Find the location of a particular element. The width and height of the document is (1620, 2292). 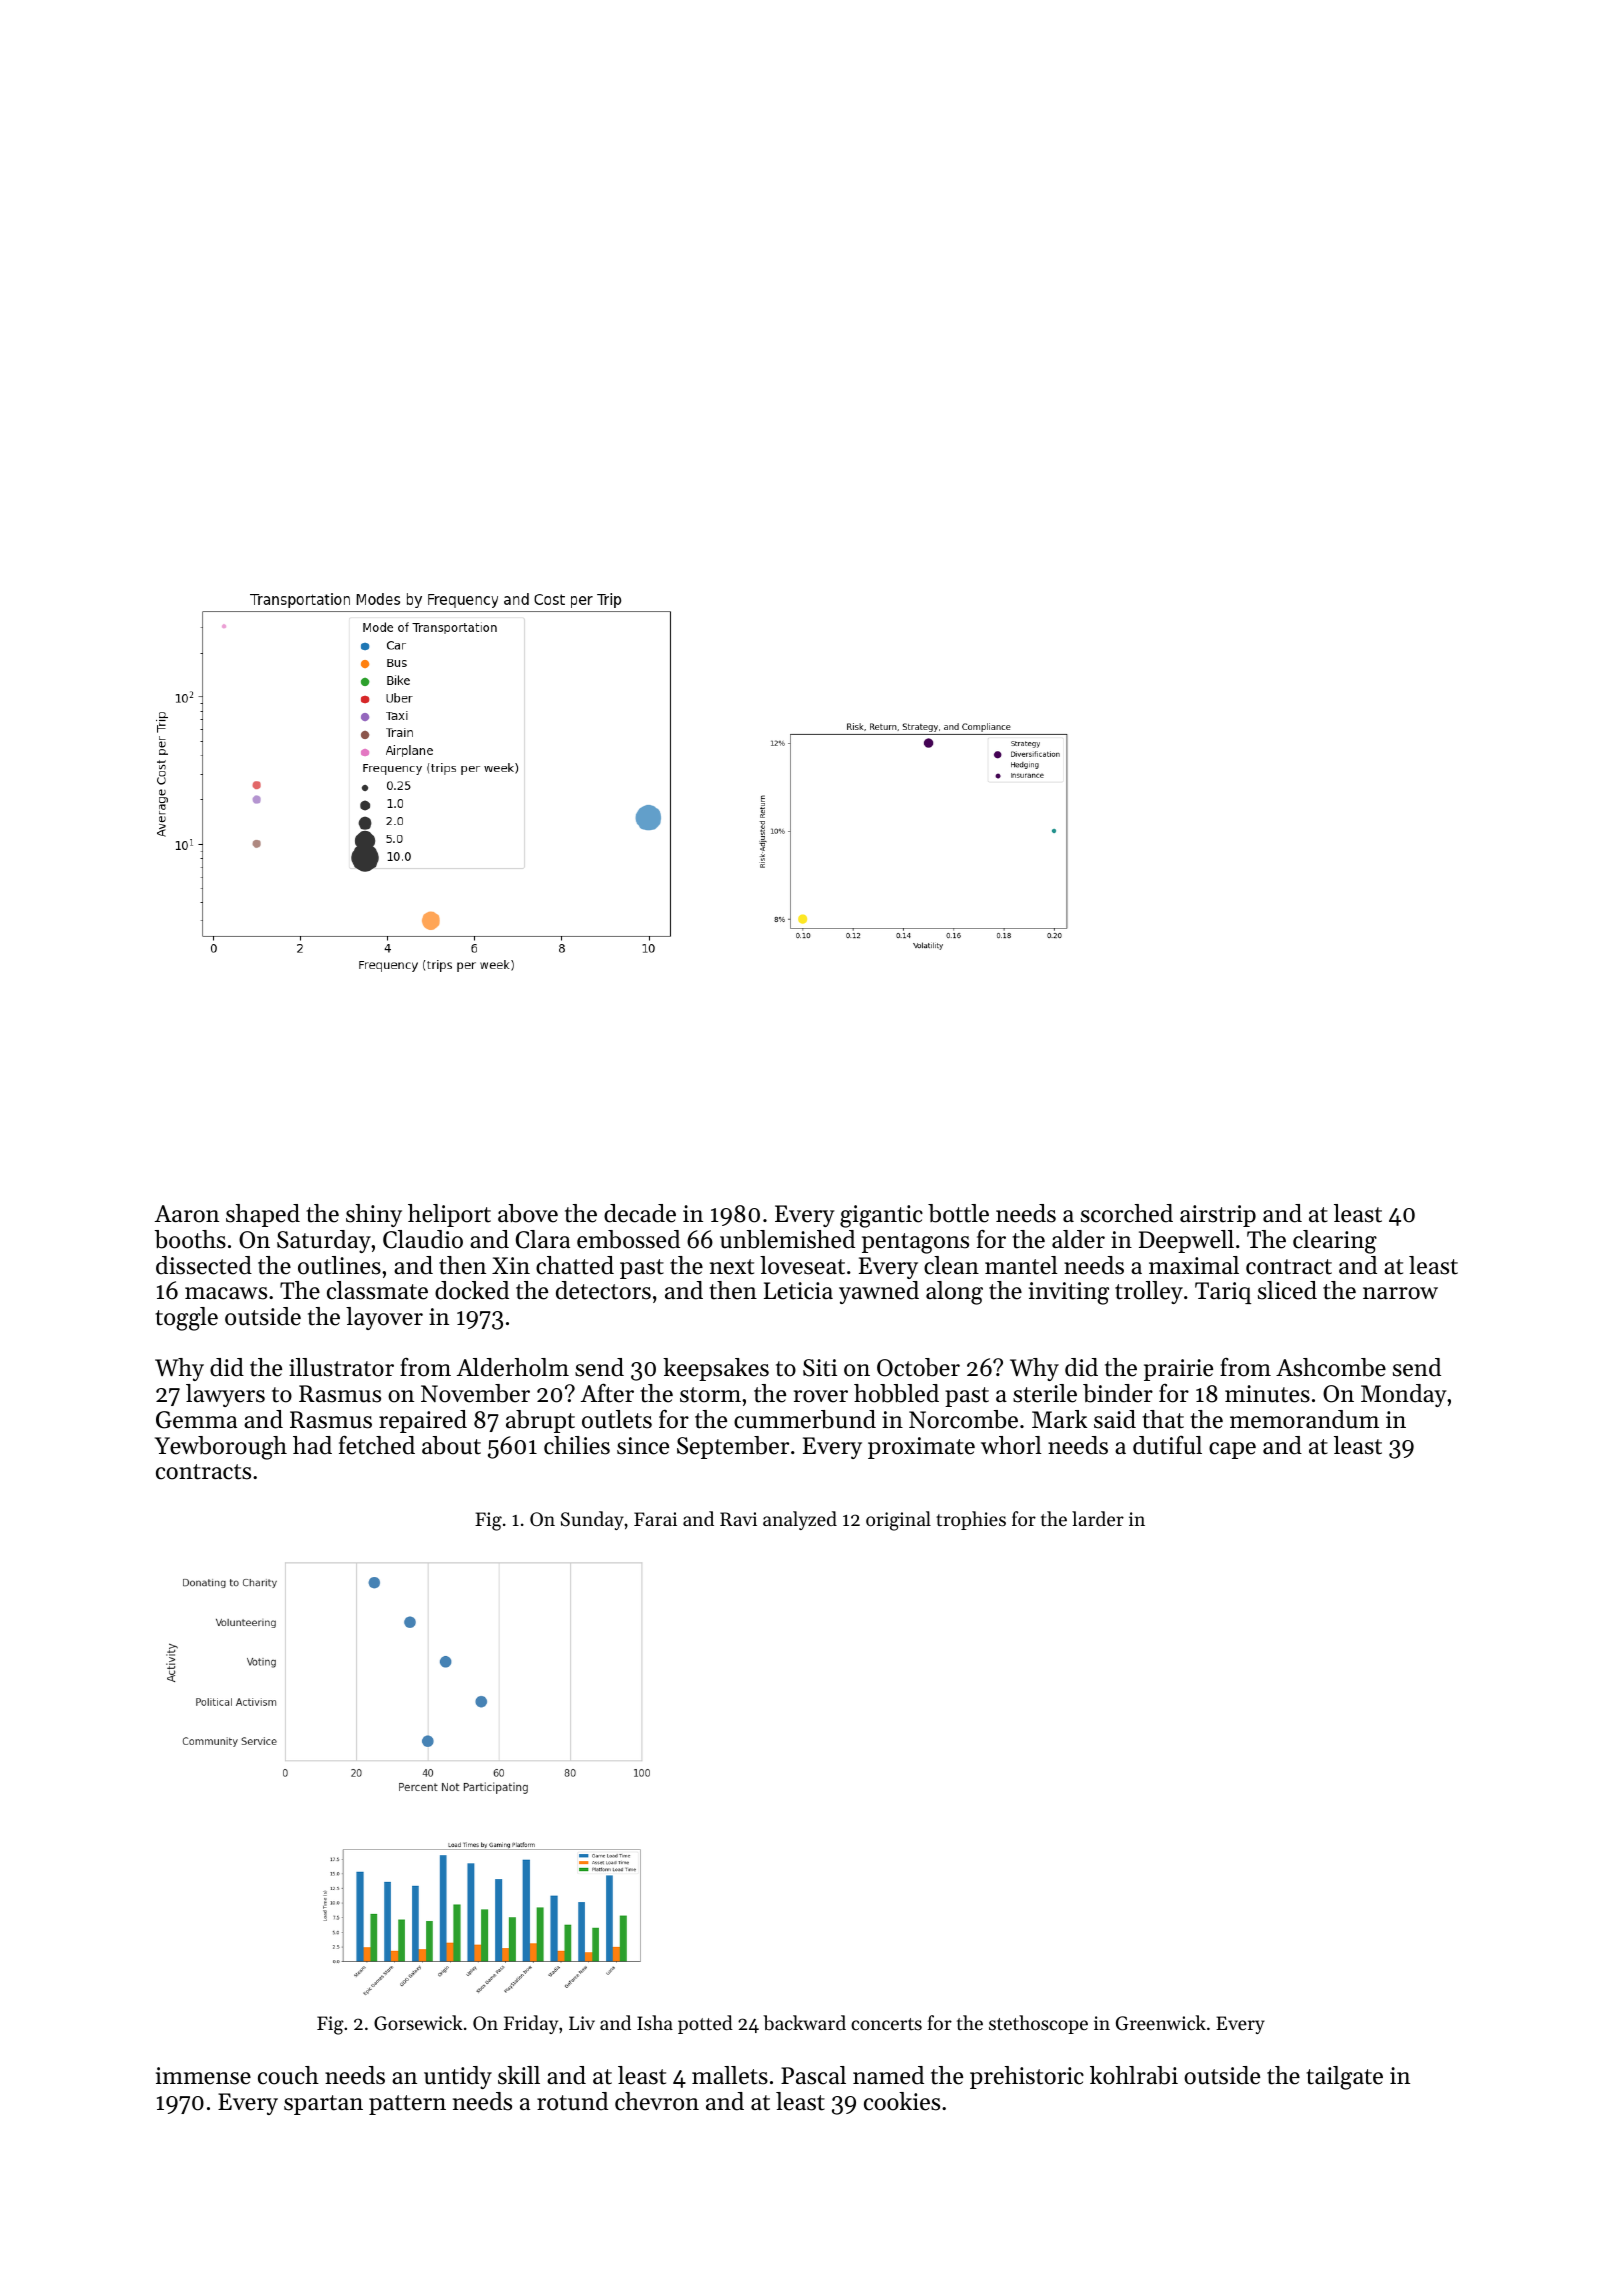

Farai is located at coordinates (655, 1519).
